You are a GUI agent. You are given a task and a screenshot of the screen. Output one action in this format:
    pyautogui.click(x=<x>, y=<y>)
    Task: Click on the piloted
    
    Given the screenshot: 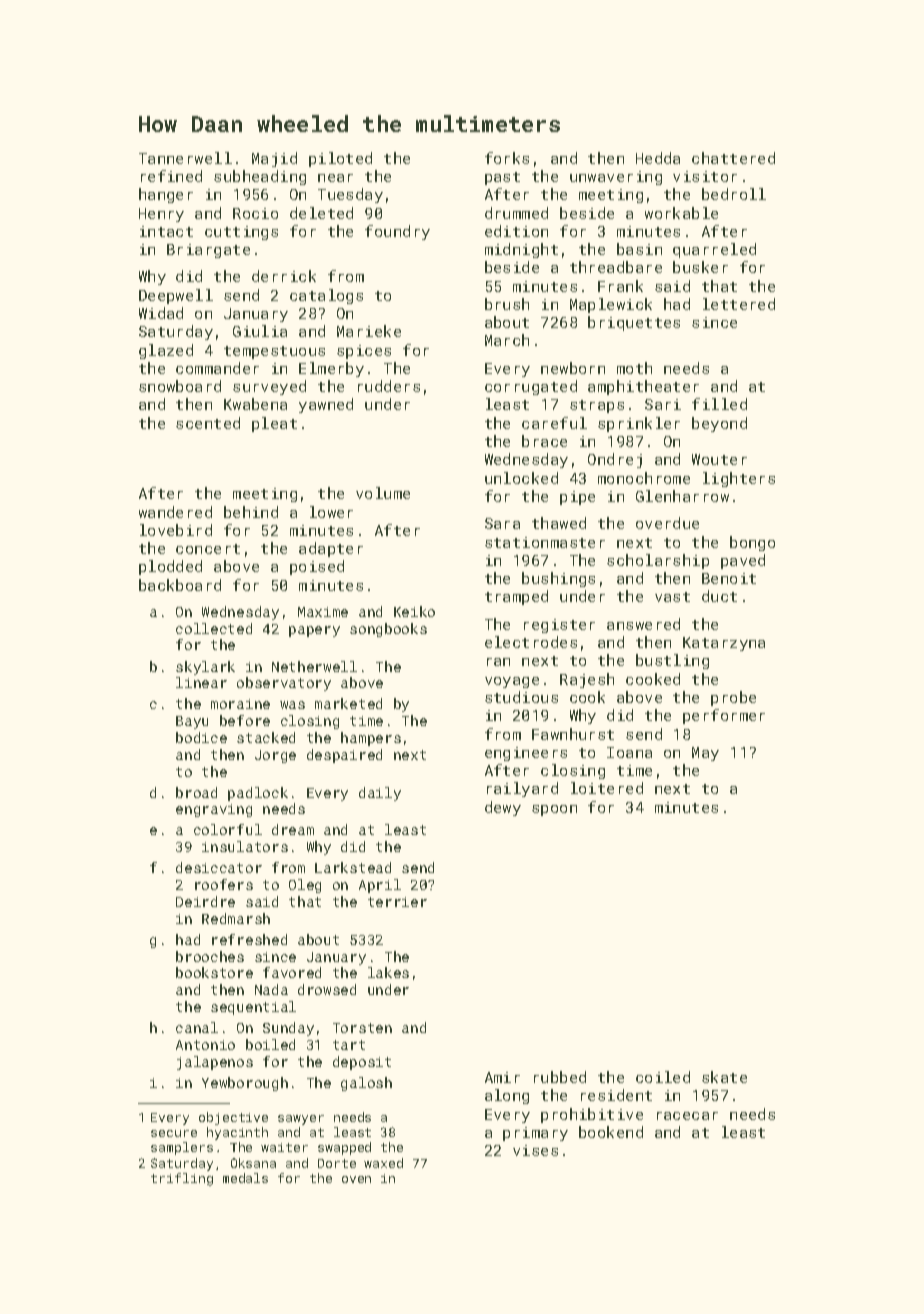 What is the action you would take?
    pyautogui.click(x=340, y=159)
